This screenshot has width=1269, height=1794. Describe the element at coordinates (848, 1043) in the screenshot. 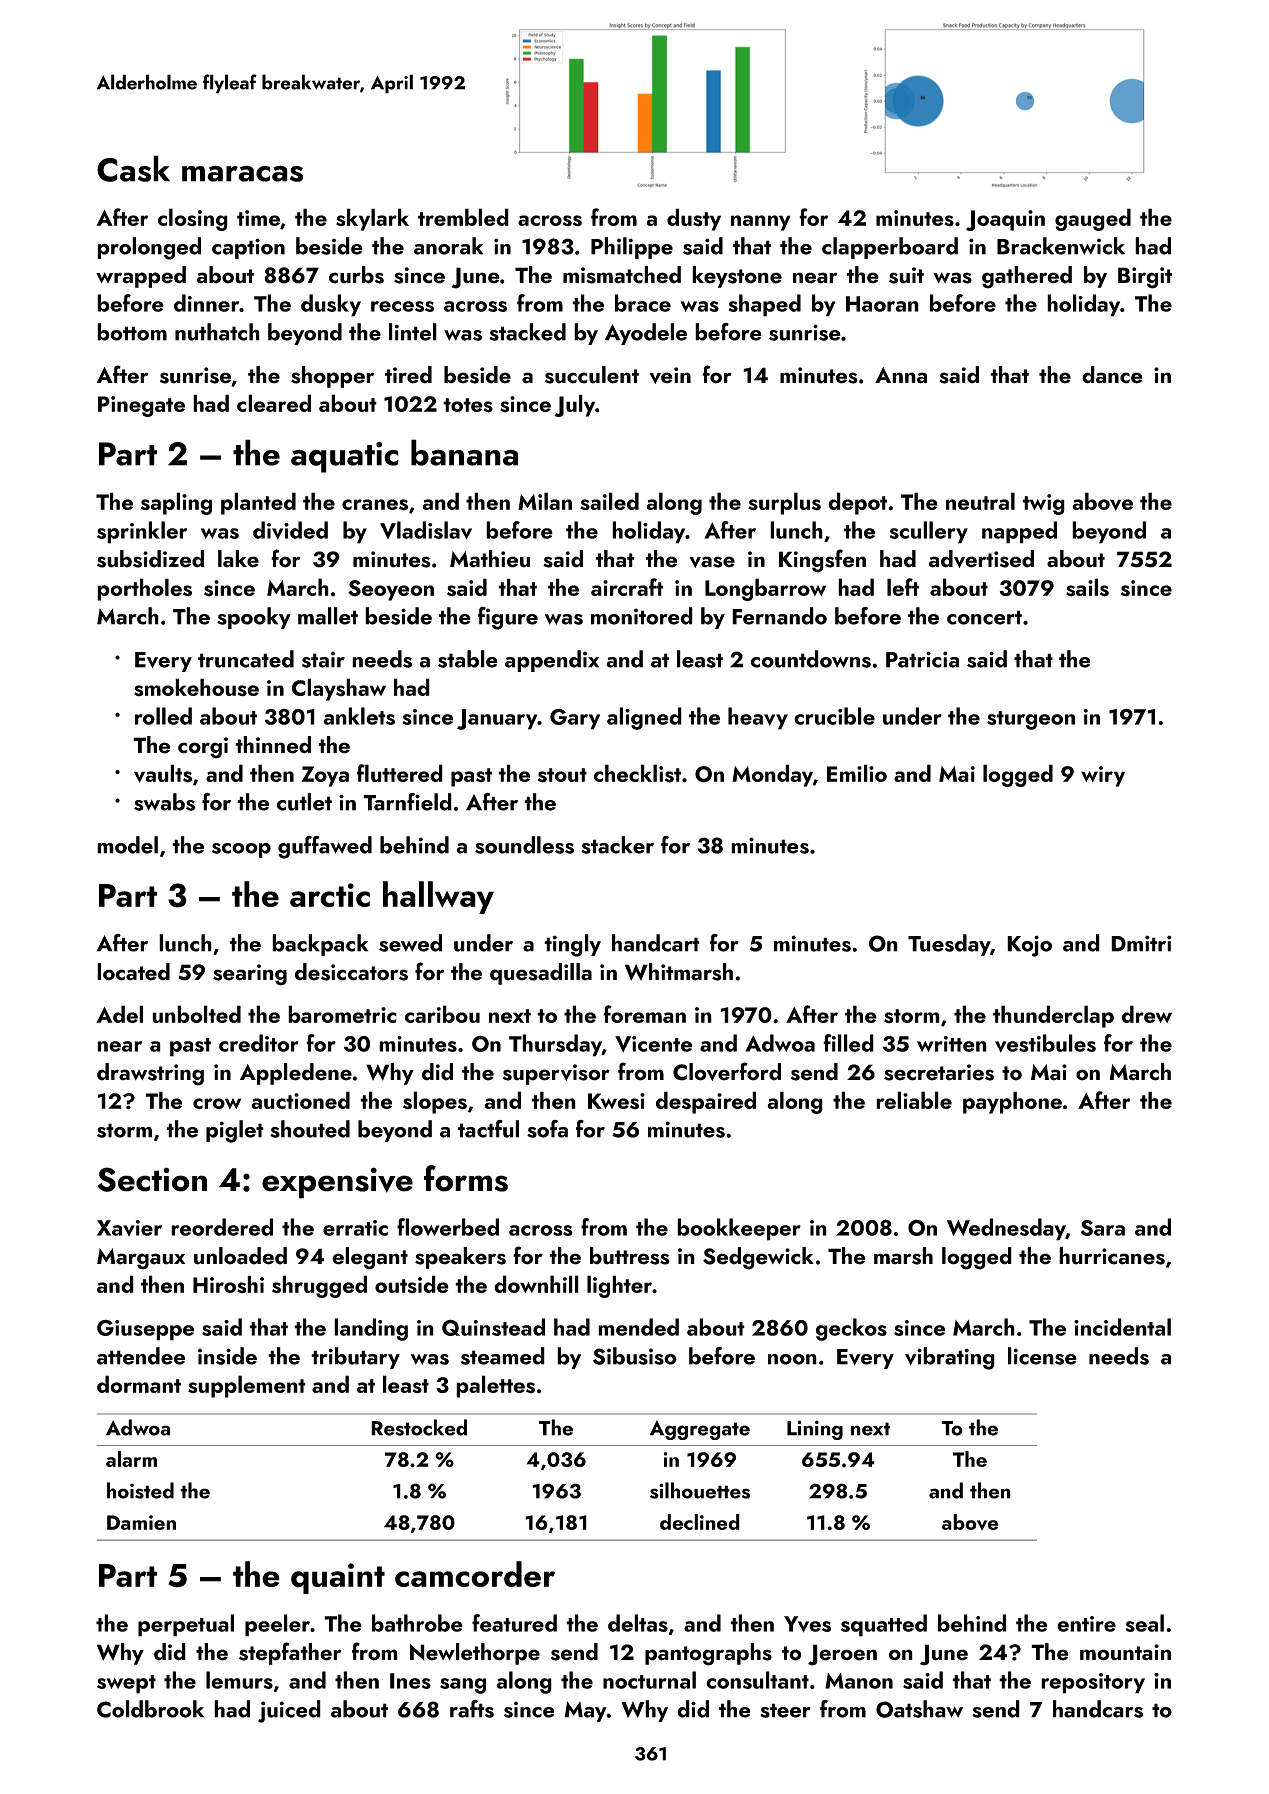

I see `filled` at that location.
